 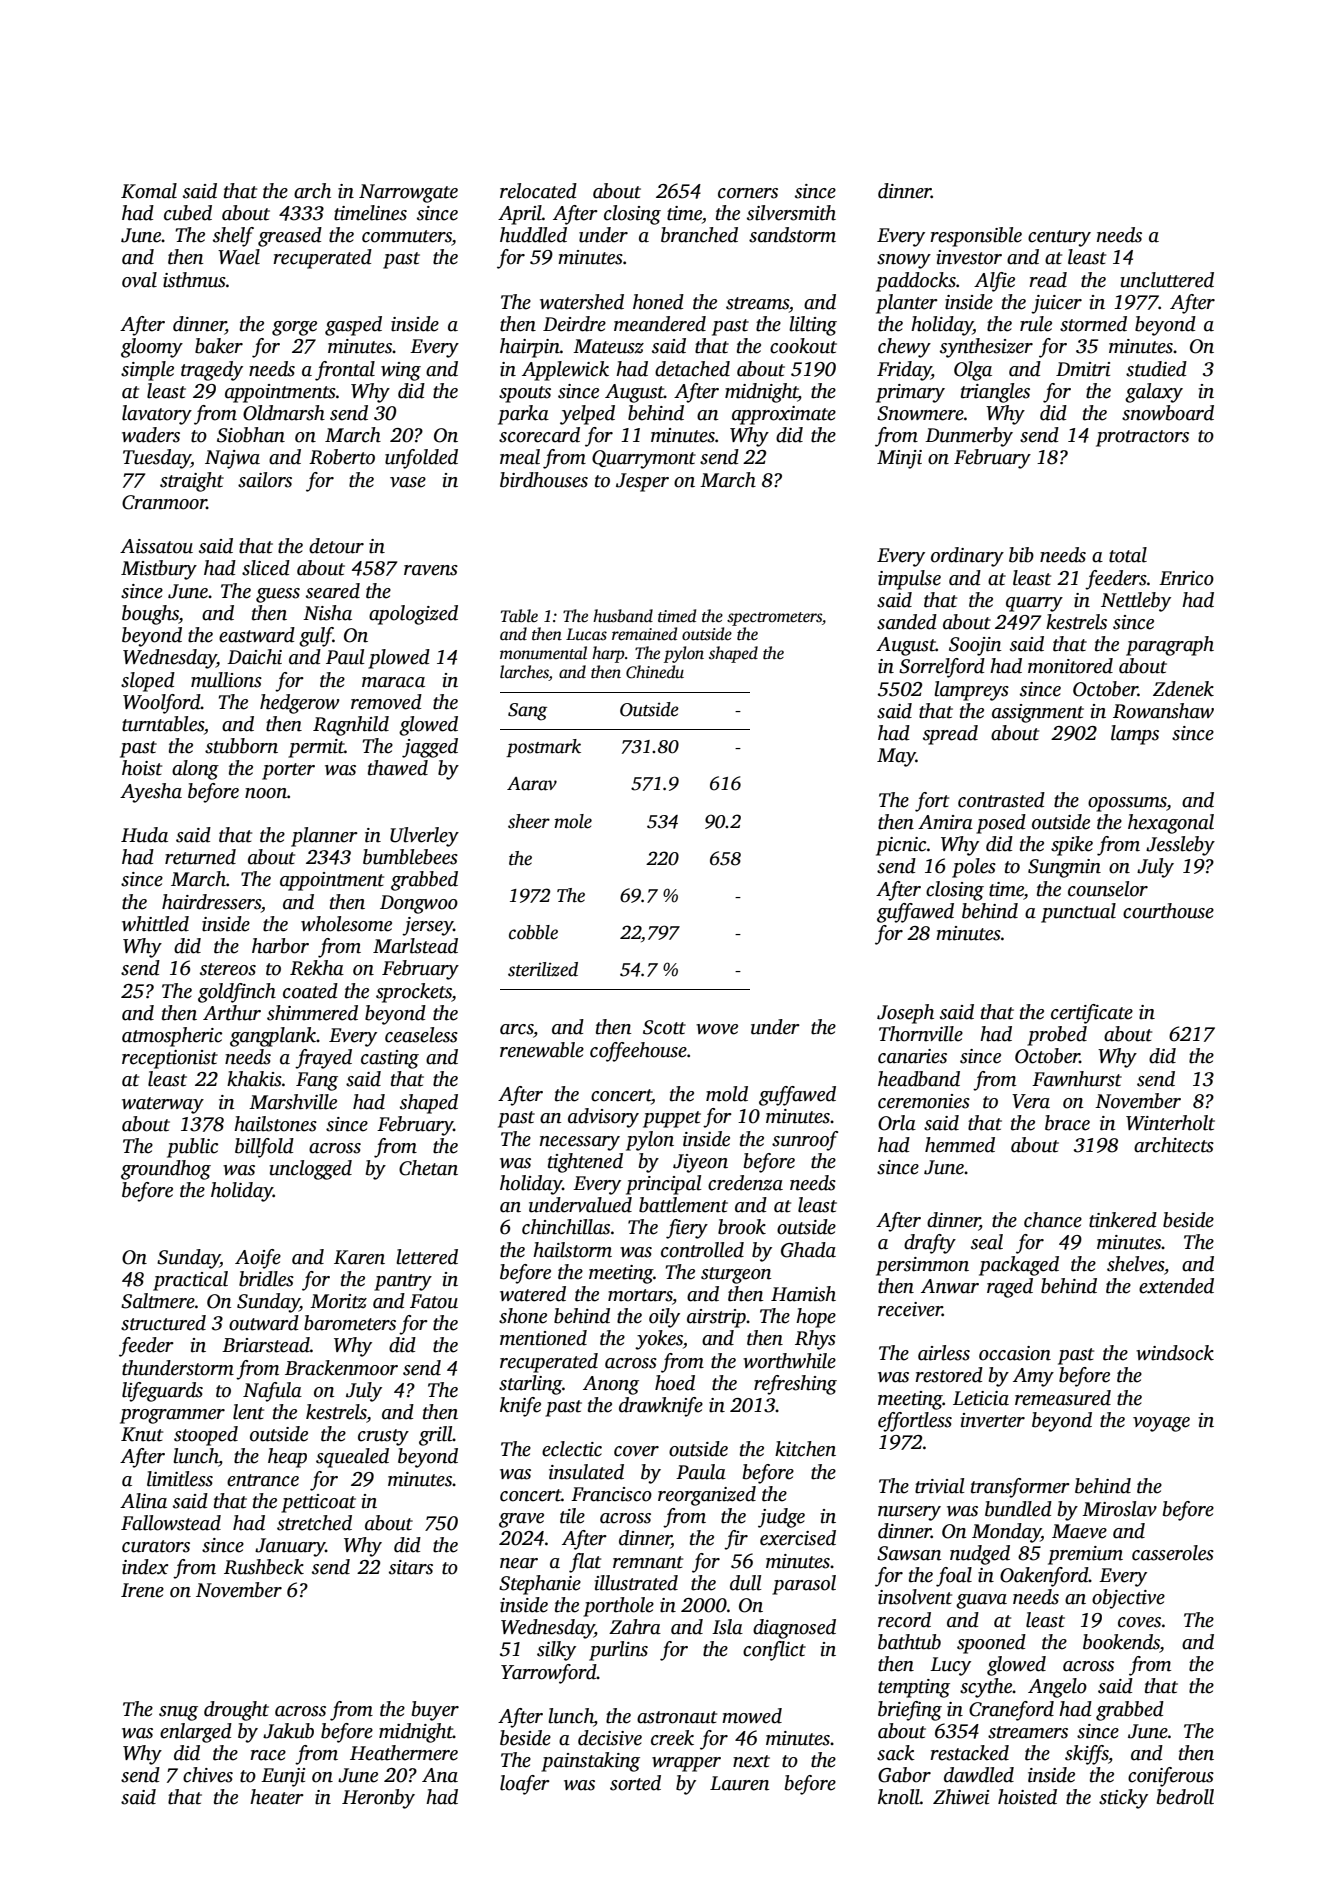 What do you see at coordinates (144, 835) in the screenshot?
I see `Huda` at bounding box center [144, 835].
